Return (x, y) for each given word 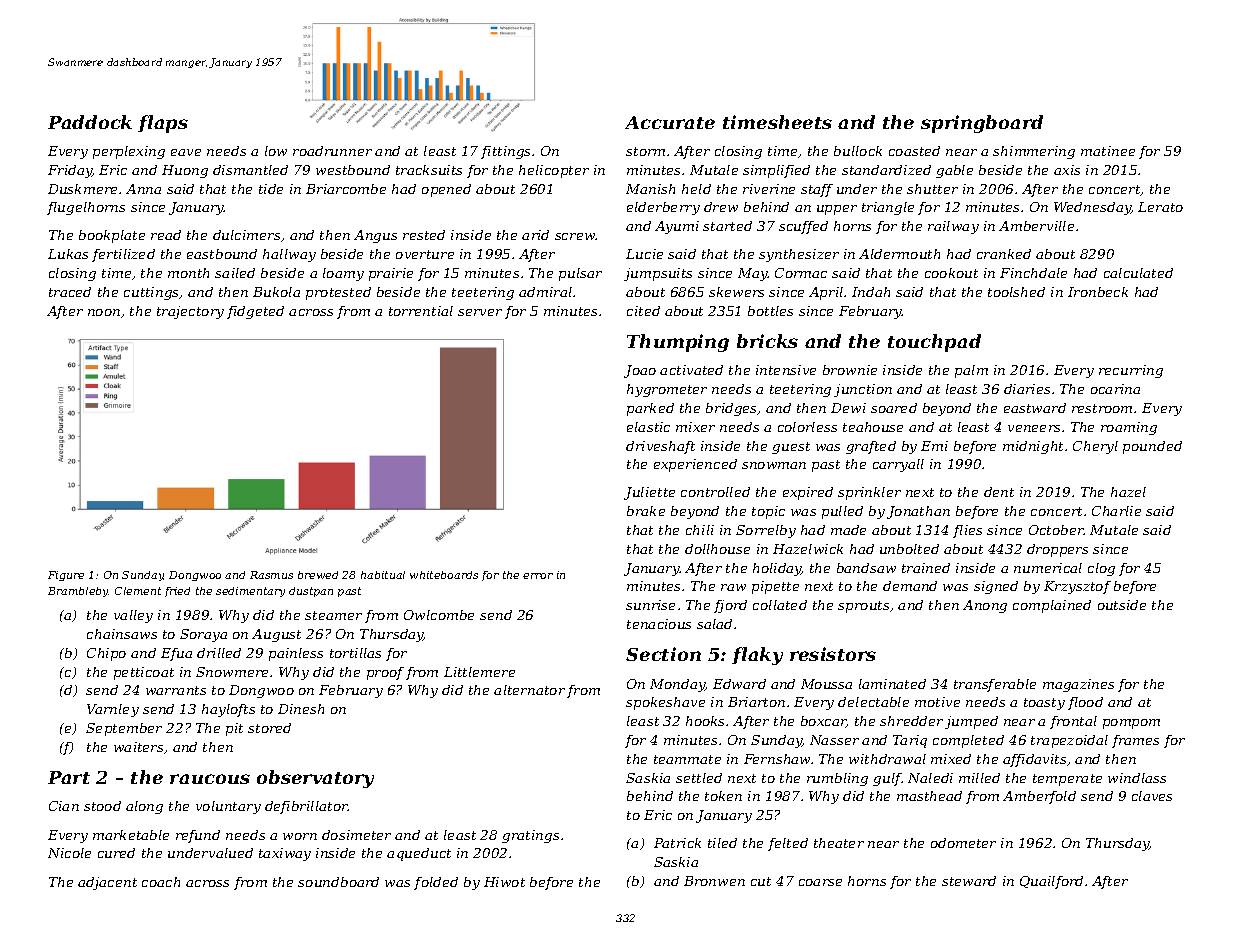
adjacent (107, 883)
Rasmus (271, 575)
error (538, 576)
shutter (932, 189)
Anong (985, 606)
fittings (505, 152)
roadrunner (332, 151)
